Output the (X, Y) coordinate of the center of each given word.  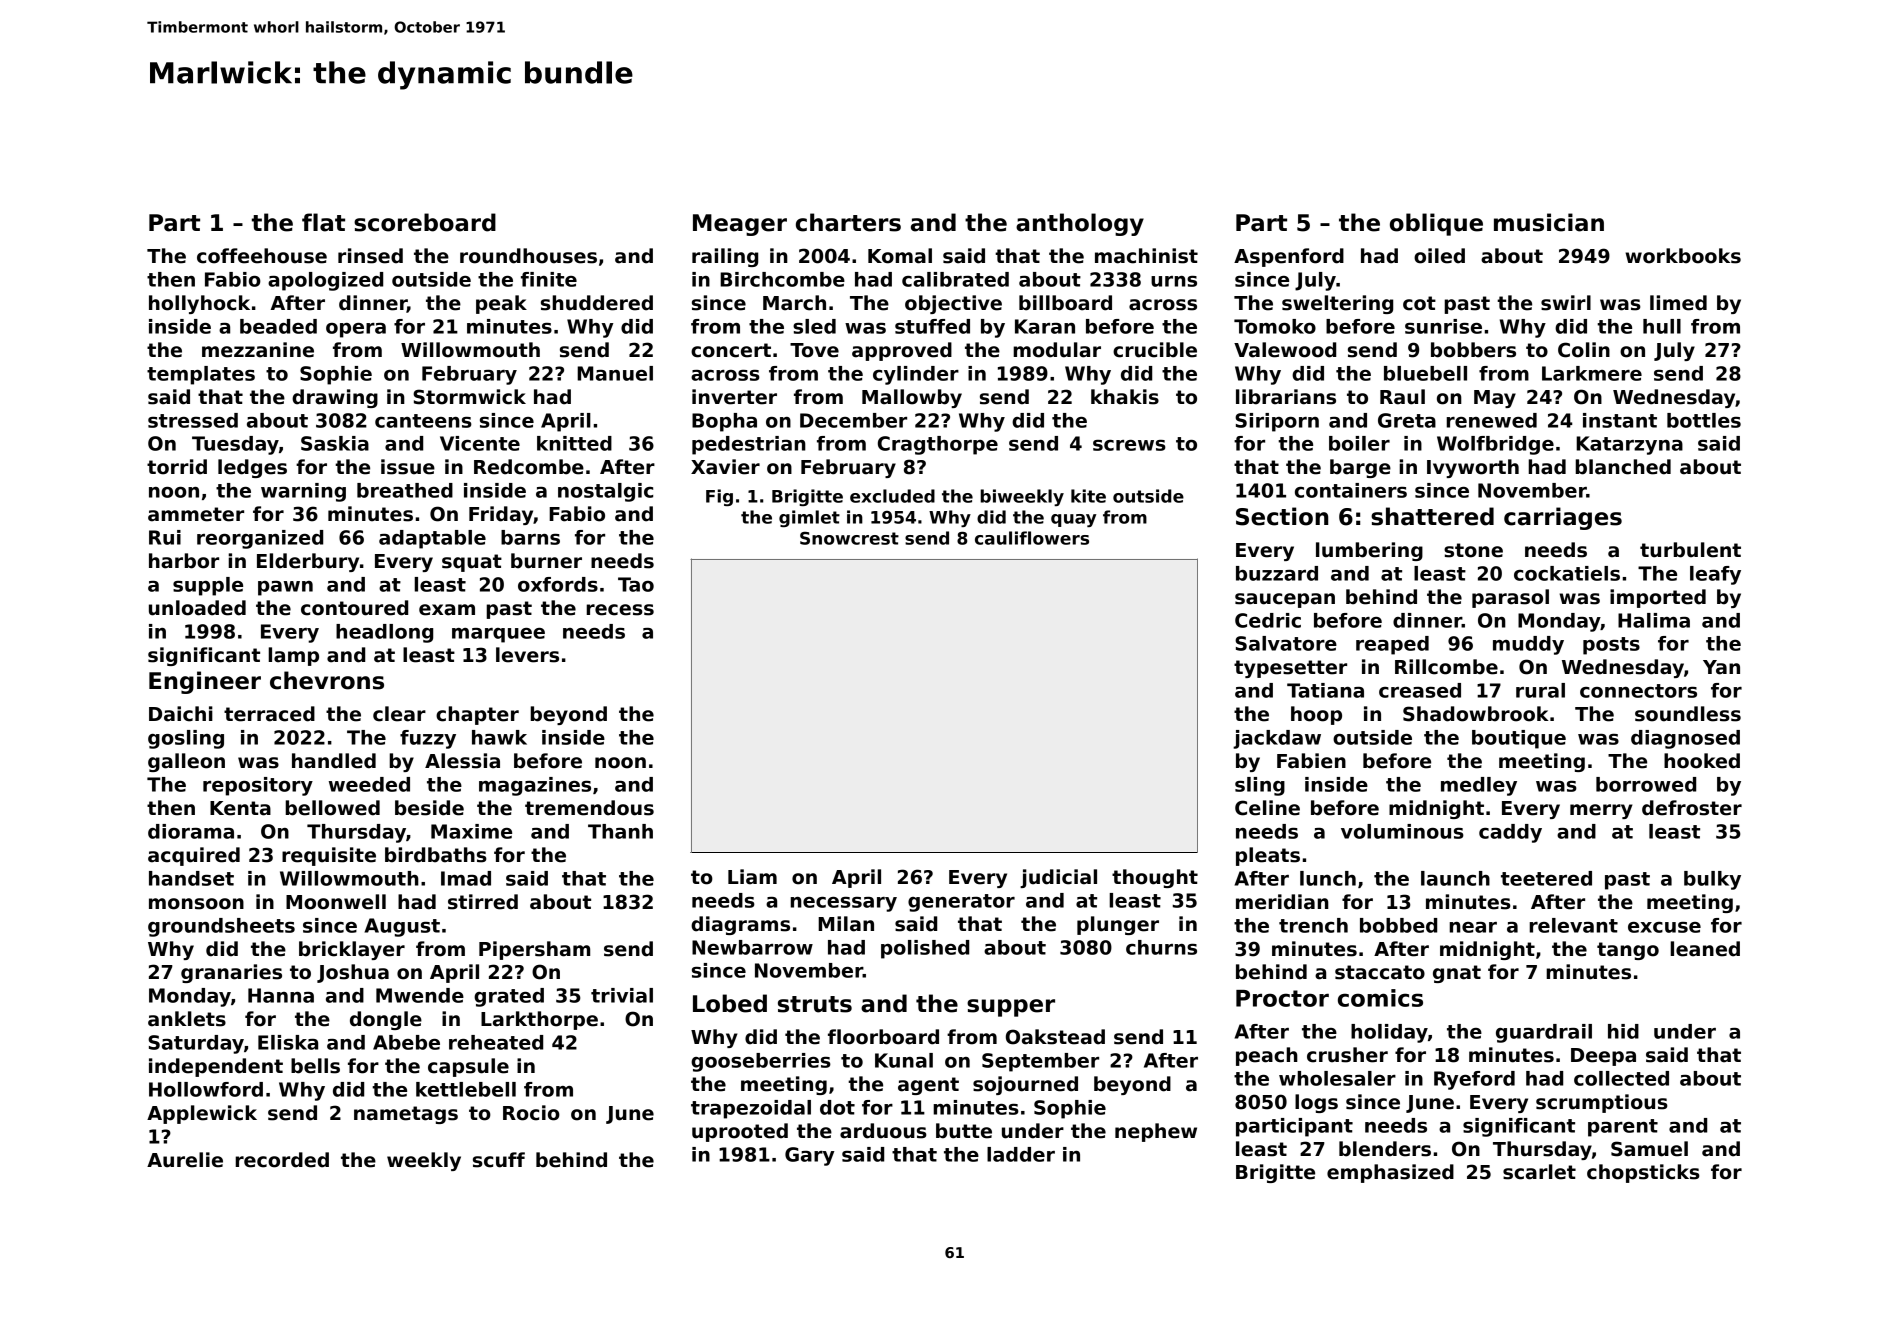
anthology (1080, 224)
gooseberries (761, 1062)
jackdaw (1277, 739)
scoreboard (425, 222)
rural (1540, 690)
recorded (282, 1160)
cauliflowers (1032, 538)
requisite (329, 856)
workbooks (1683, 256)
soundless (1688, 714)
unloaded (197, 608)
